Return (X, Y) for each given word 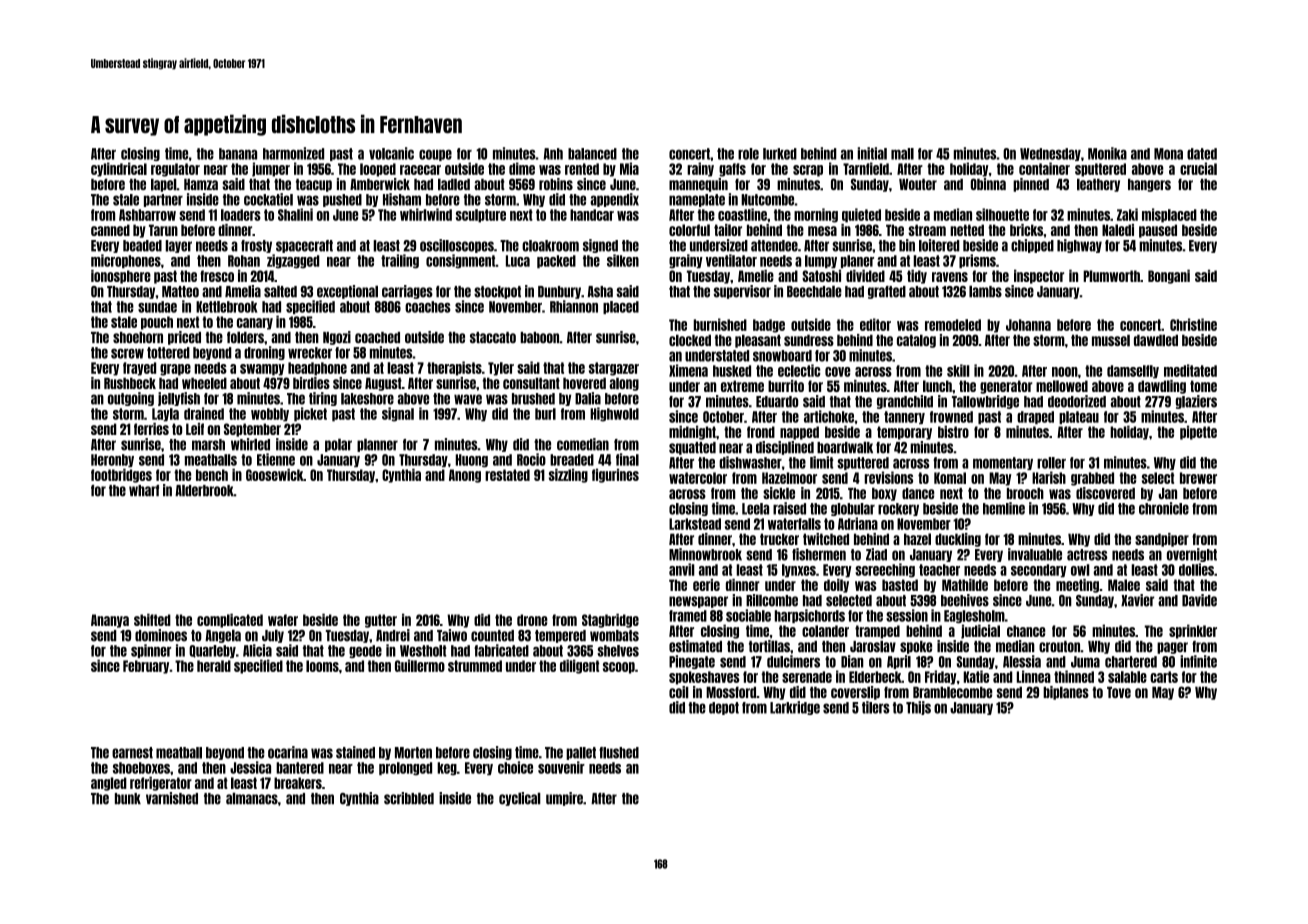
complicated (230, 620)
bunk (128, 799)
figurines (615, 475)
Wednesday (1050, 154)
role (748, 154)
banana (238, 154)
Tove (1119, 692)
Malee (1124, 585)
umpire (564, 799)
